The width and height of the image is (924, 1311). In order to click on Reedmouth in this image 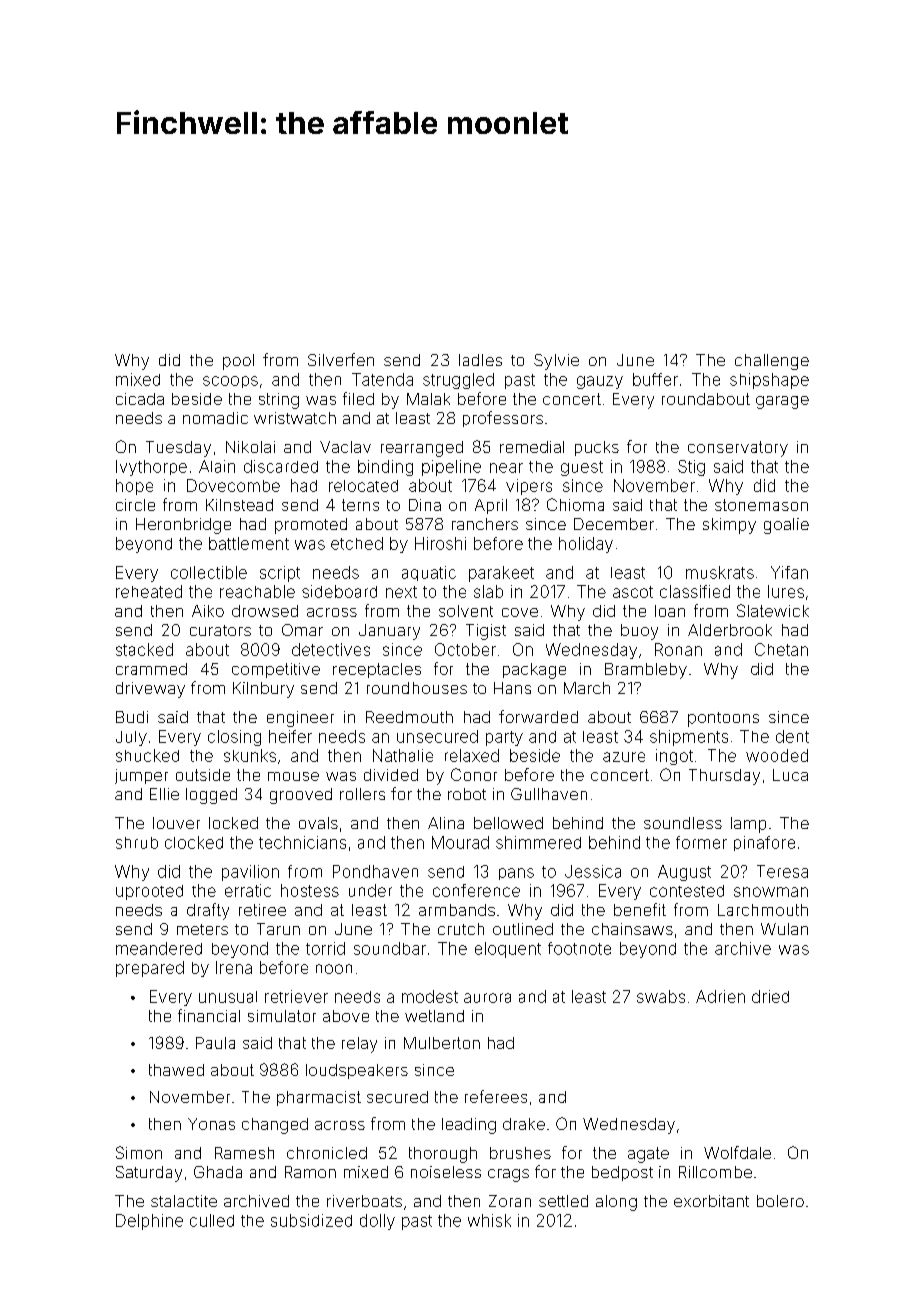, I will do `click(409, 717)`.
